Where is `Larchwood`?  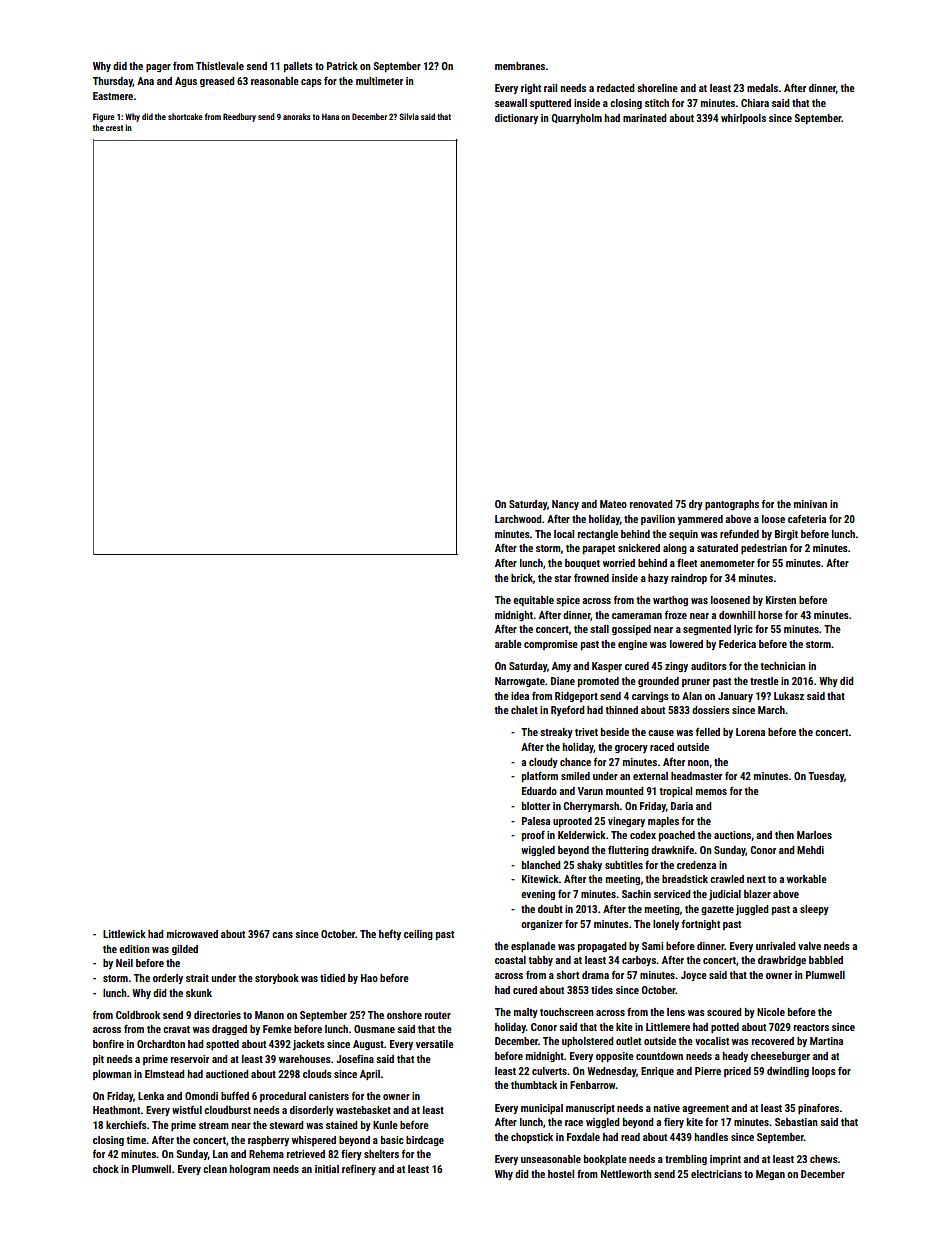 Larchwood is located at coordinates (518, 519).
